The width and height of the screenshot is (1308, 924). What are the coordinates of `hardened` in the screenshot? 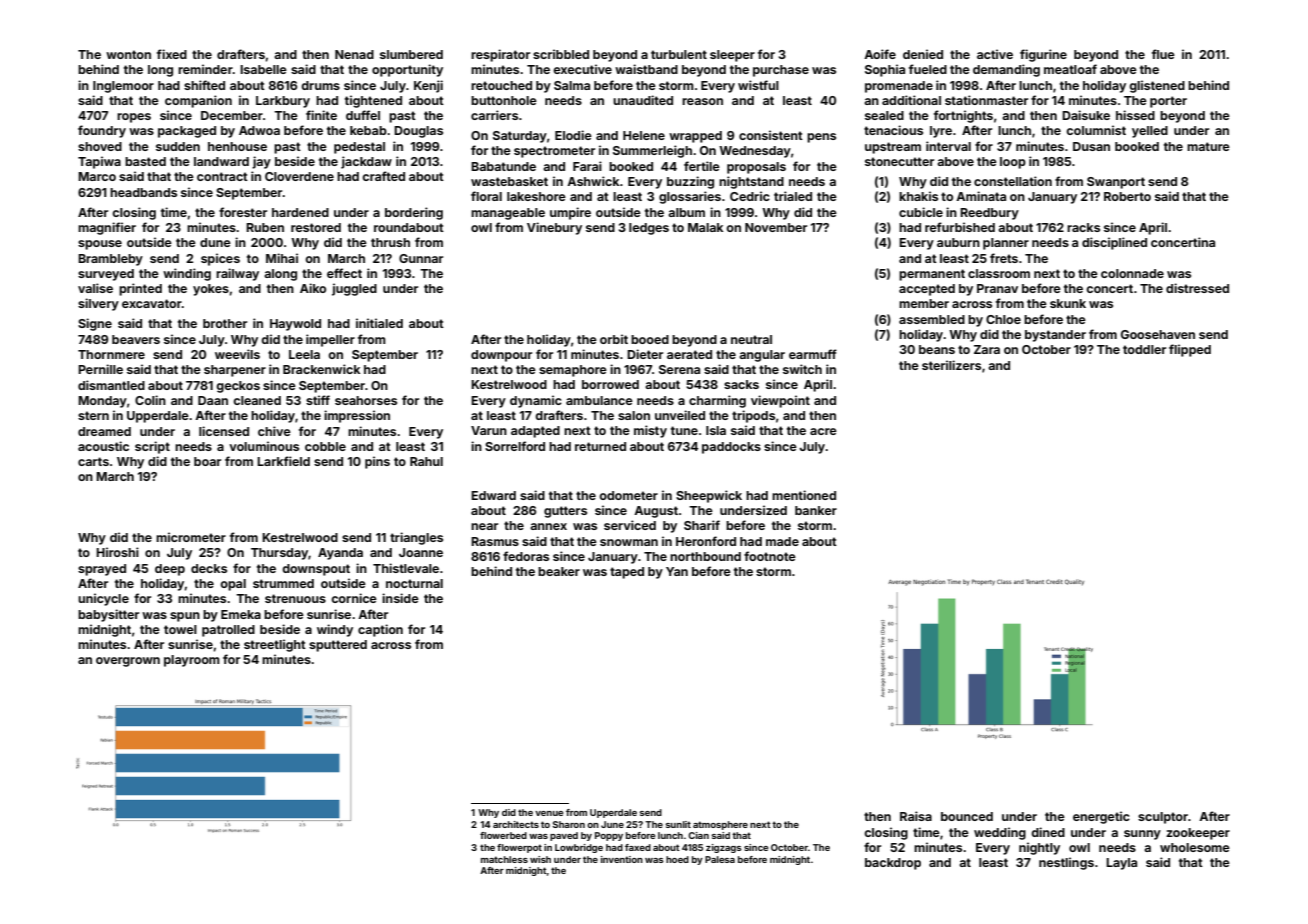 It's located at (300, 212).
